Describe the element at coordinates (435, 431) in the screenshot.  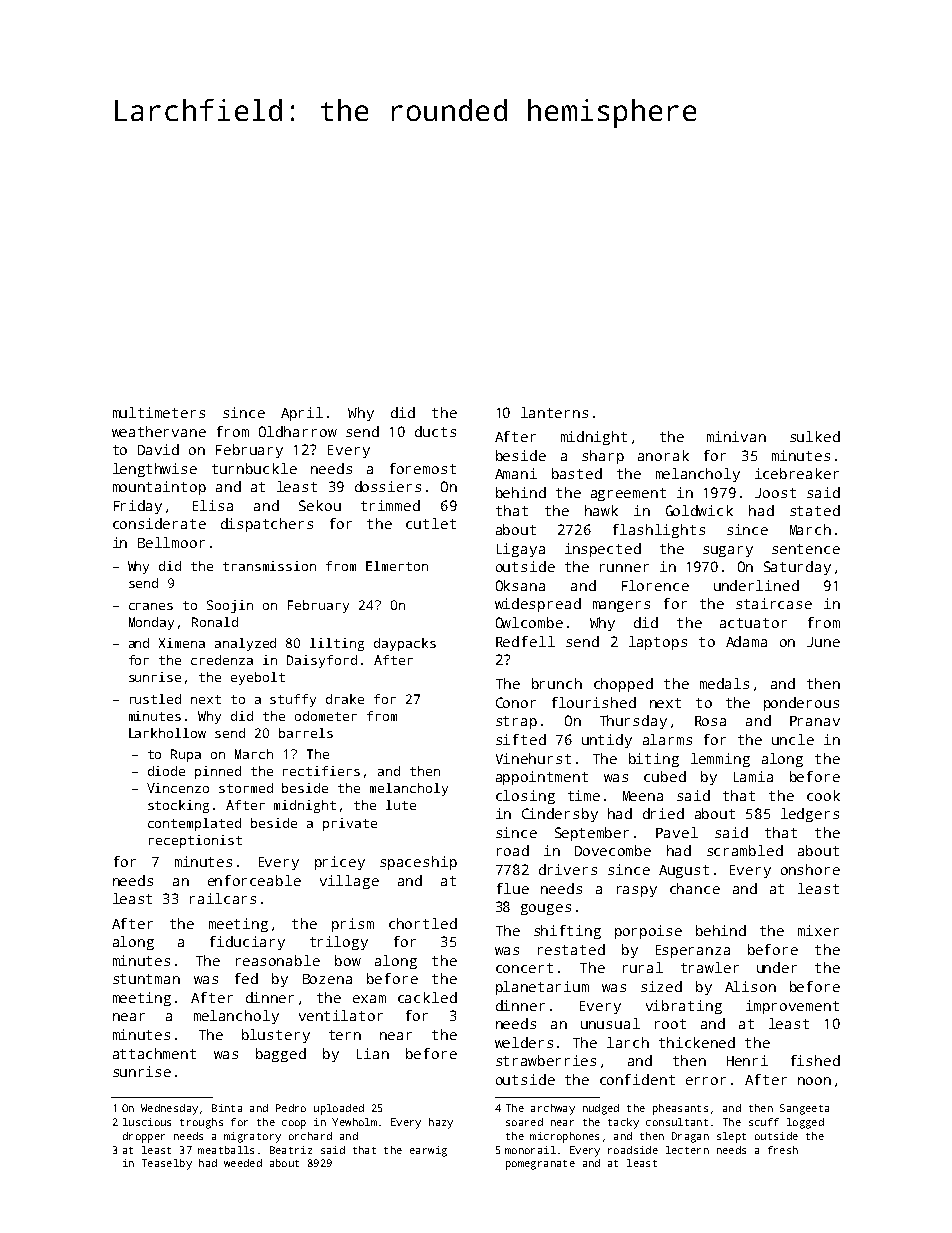
I see `ducts` at that location.
